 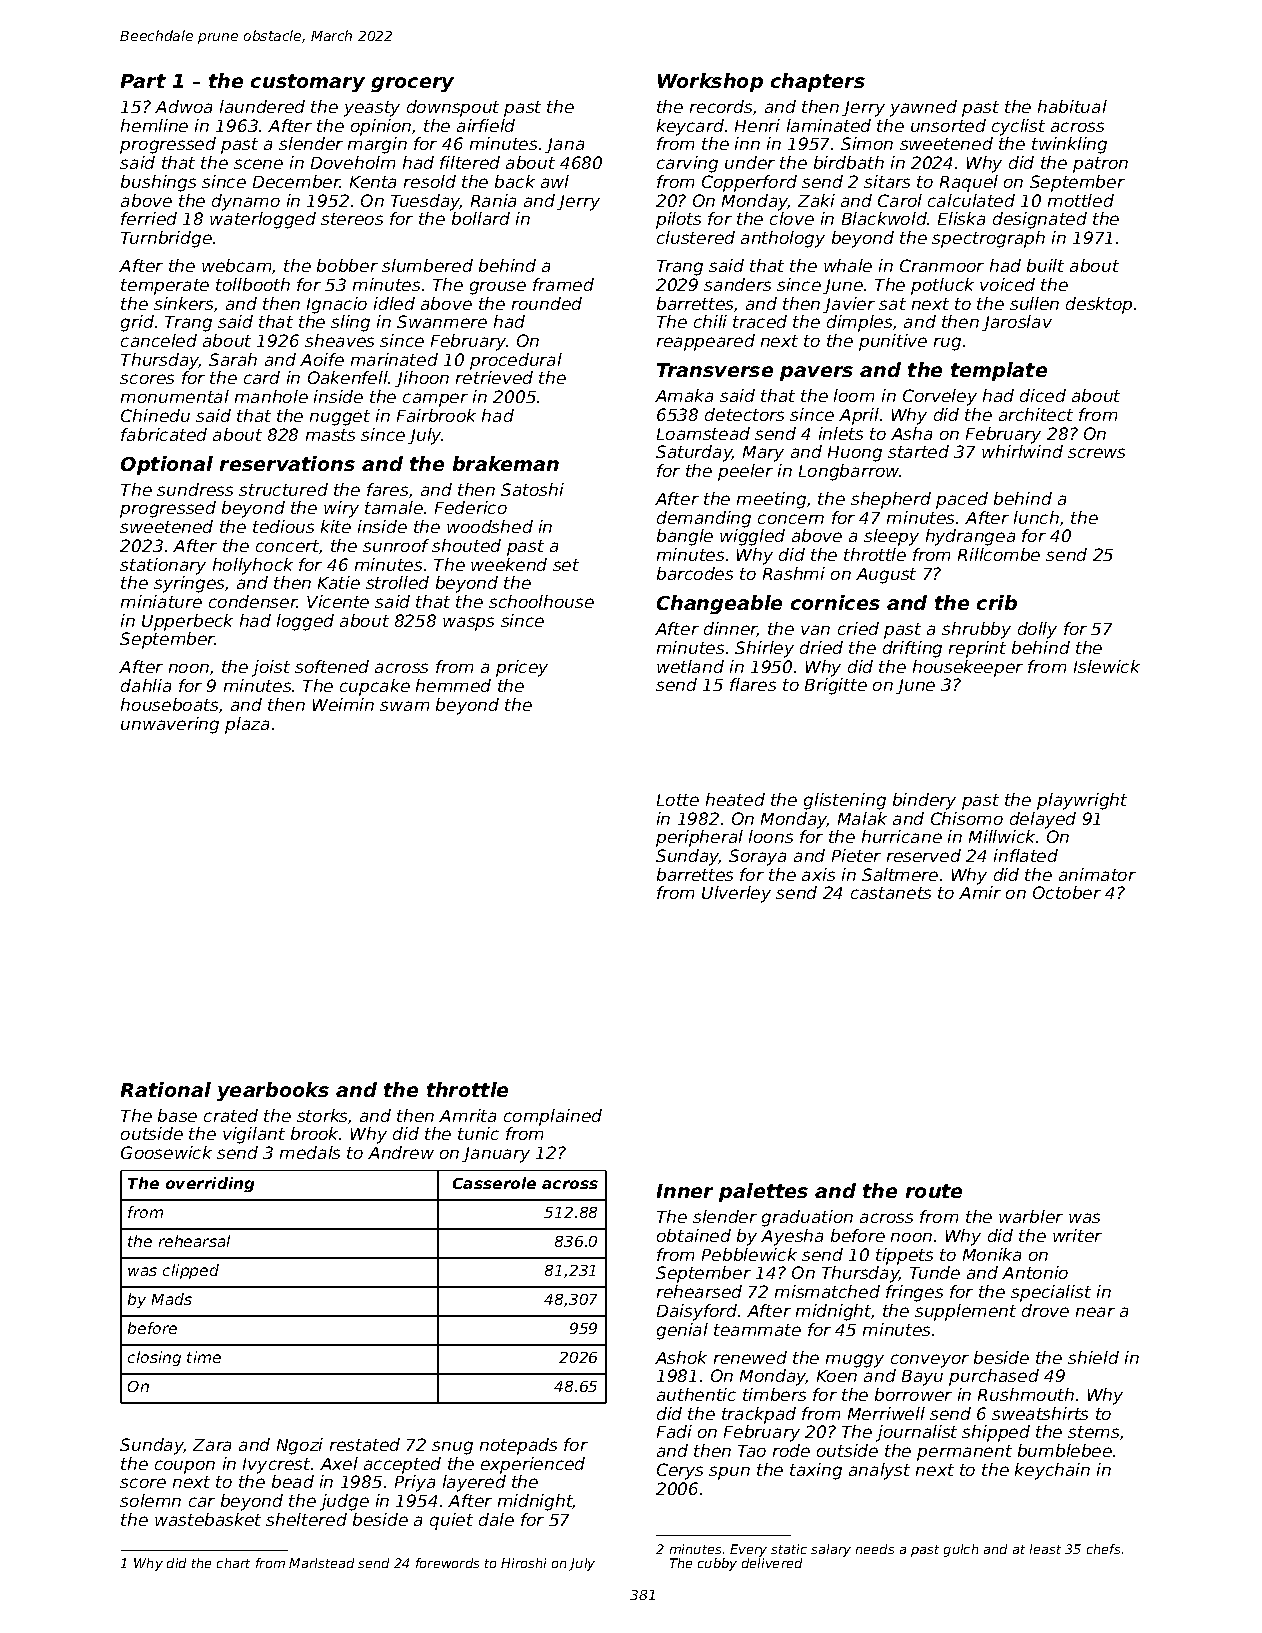 What do you see at coordinates (879, 1471) in the screenshot?
I see `analyst` at bounding box center [879, 1471].
